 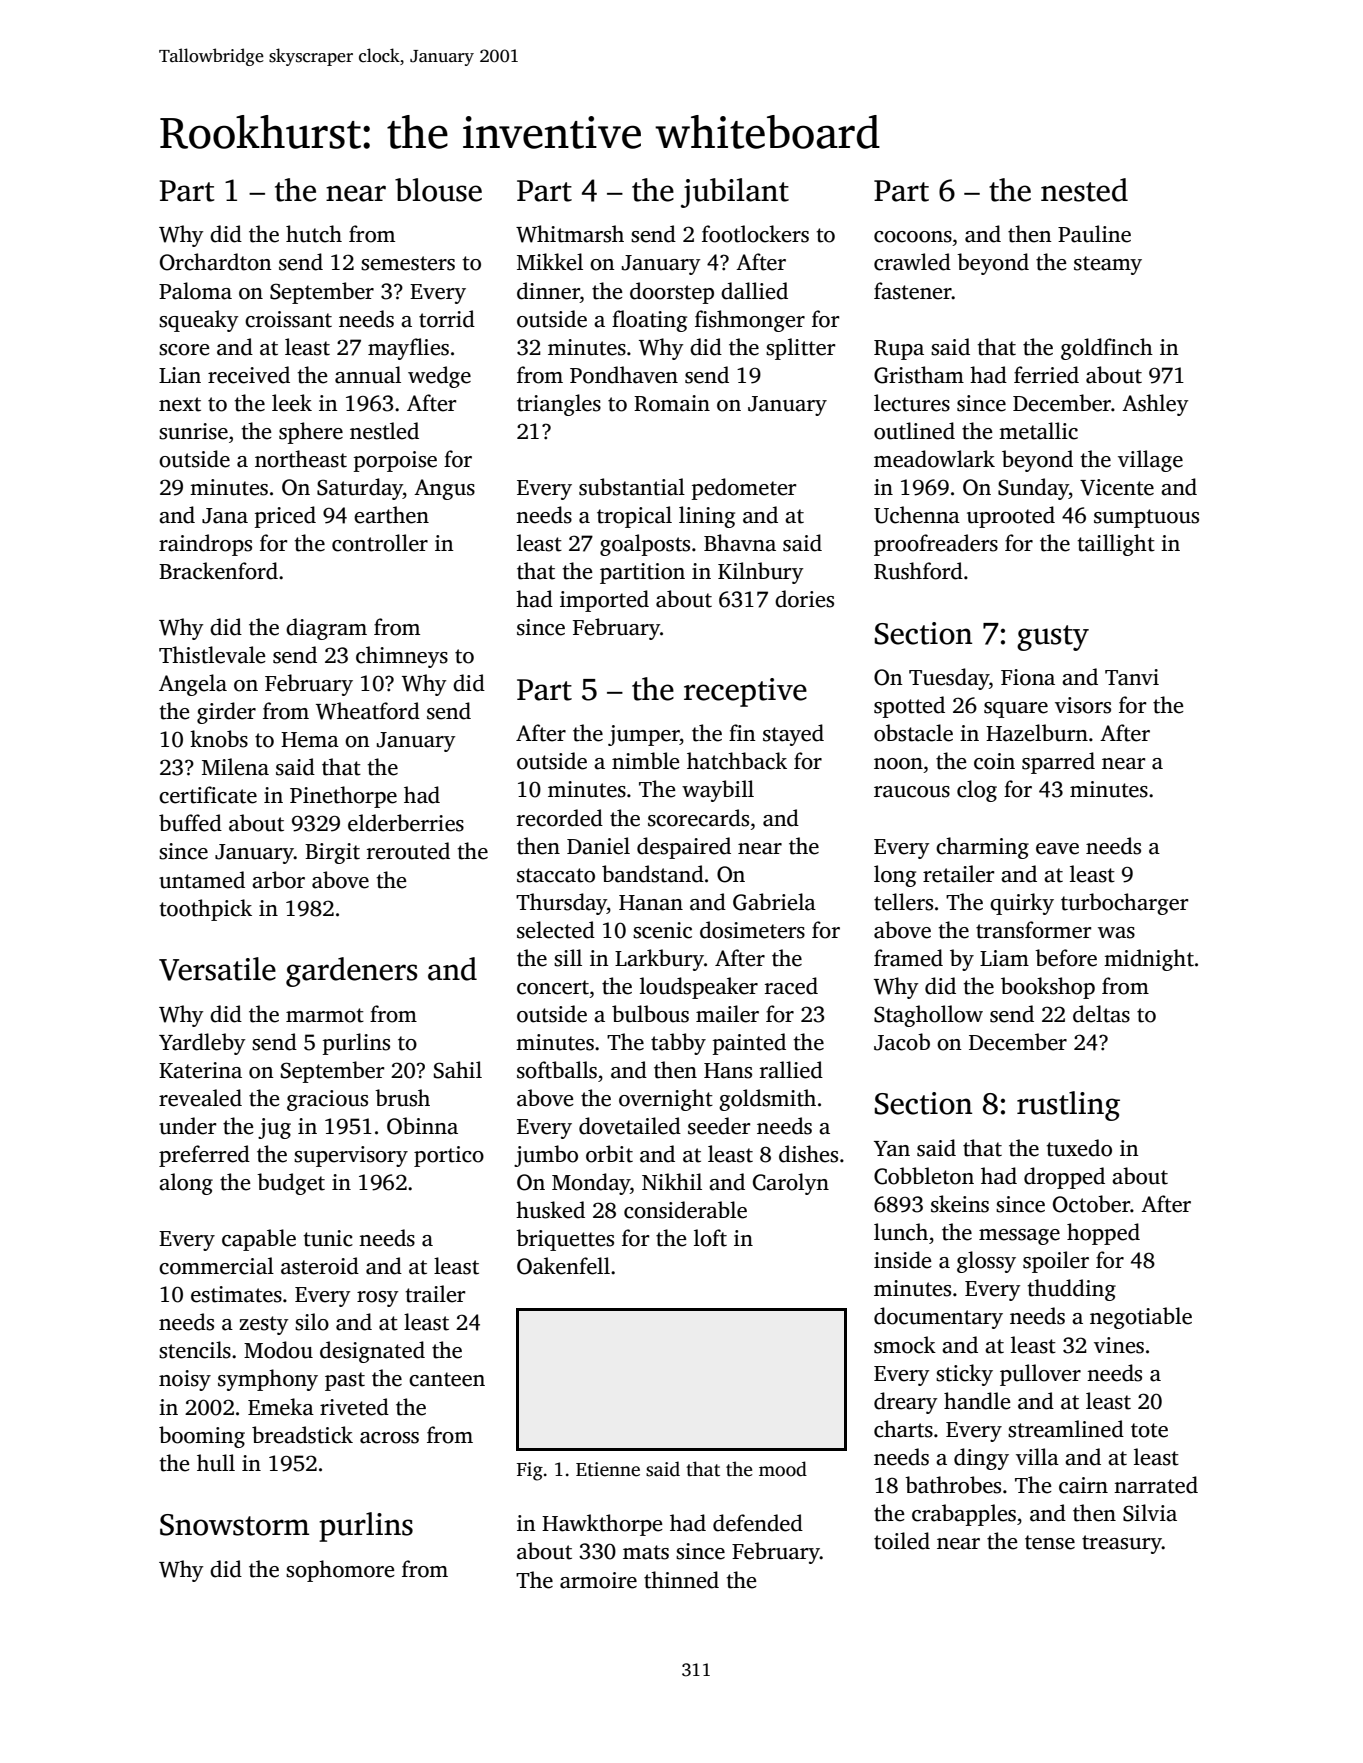 I want to click on sumptuous, so click(x=1146, y=518).
